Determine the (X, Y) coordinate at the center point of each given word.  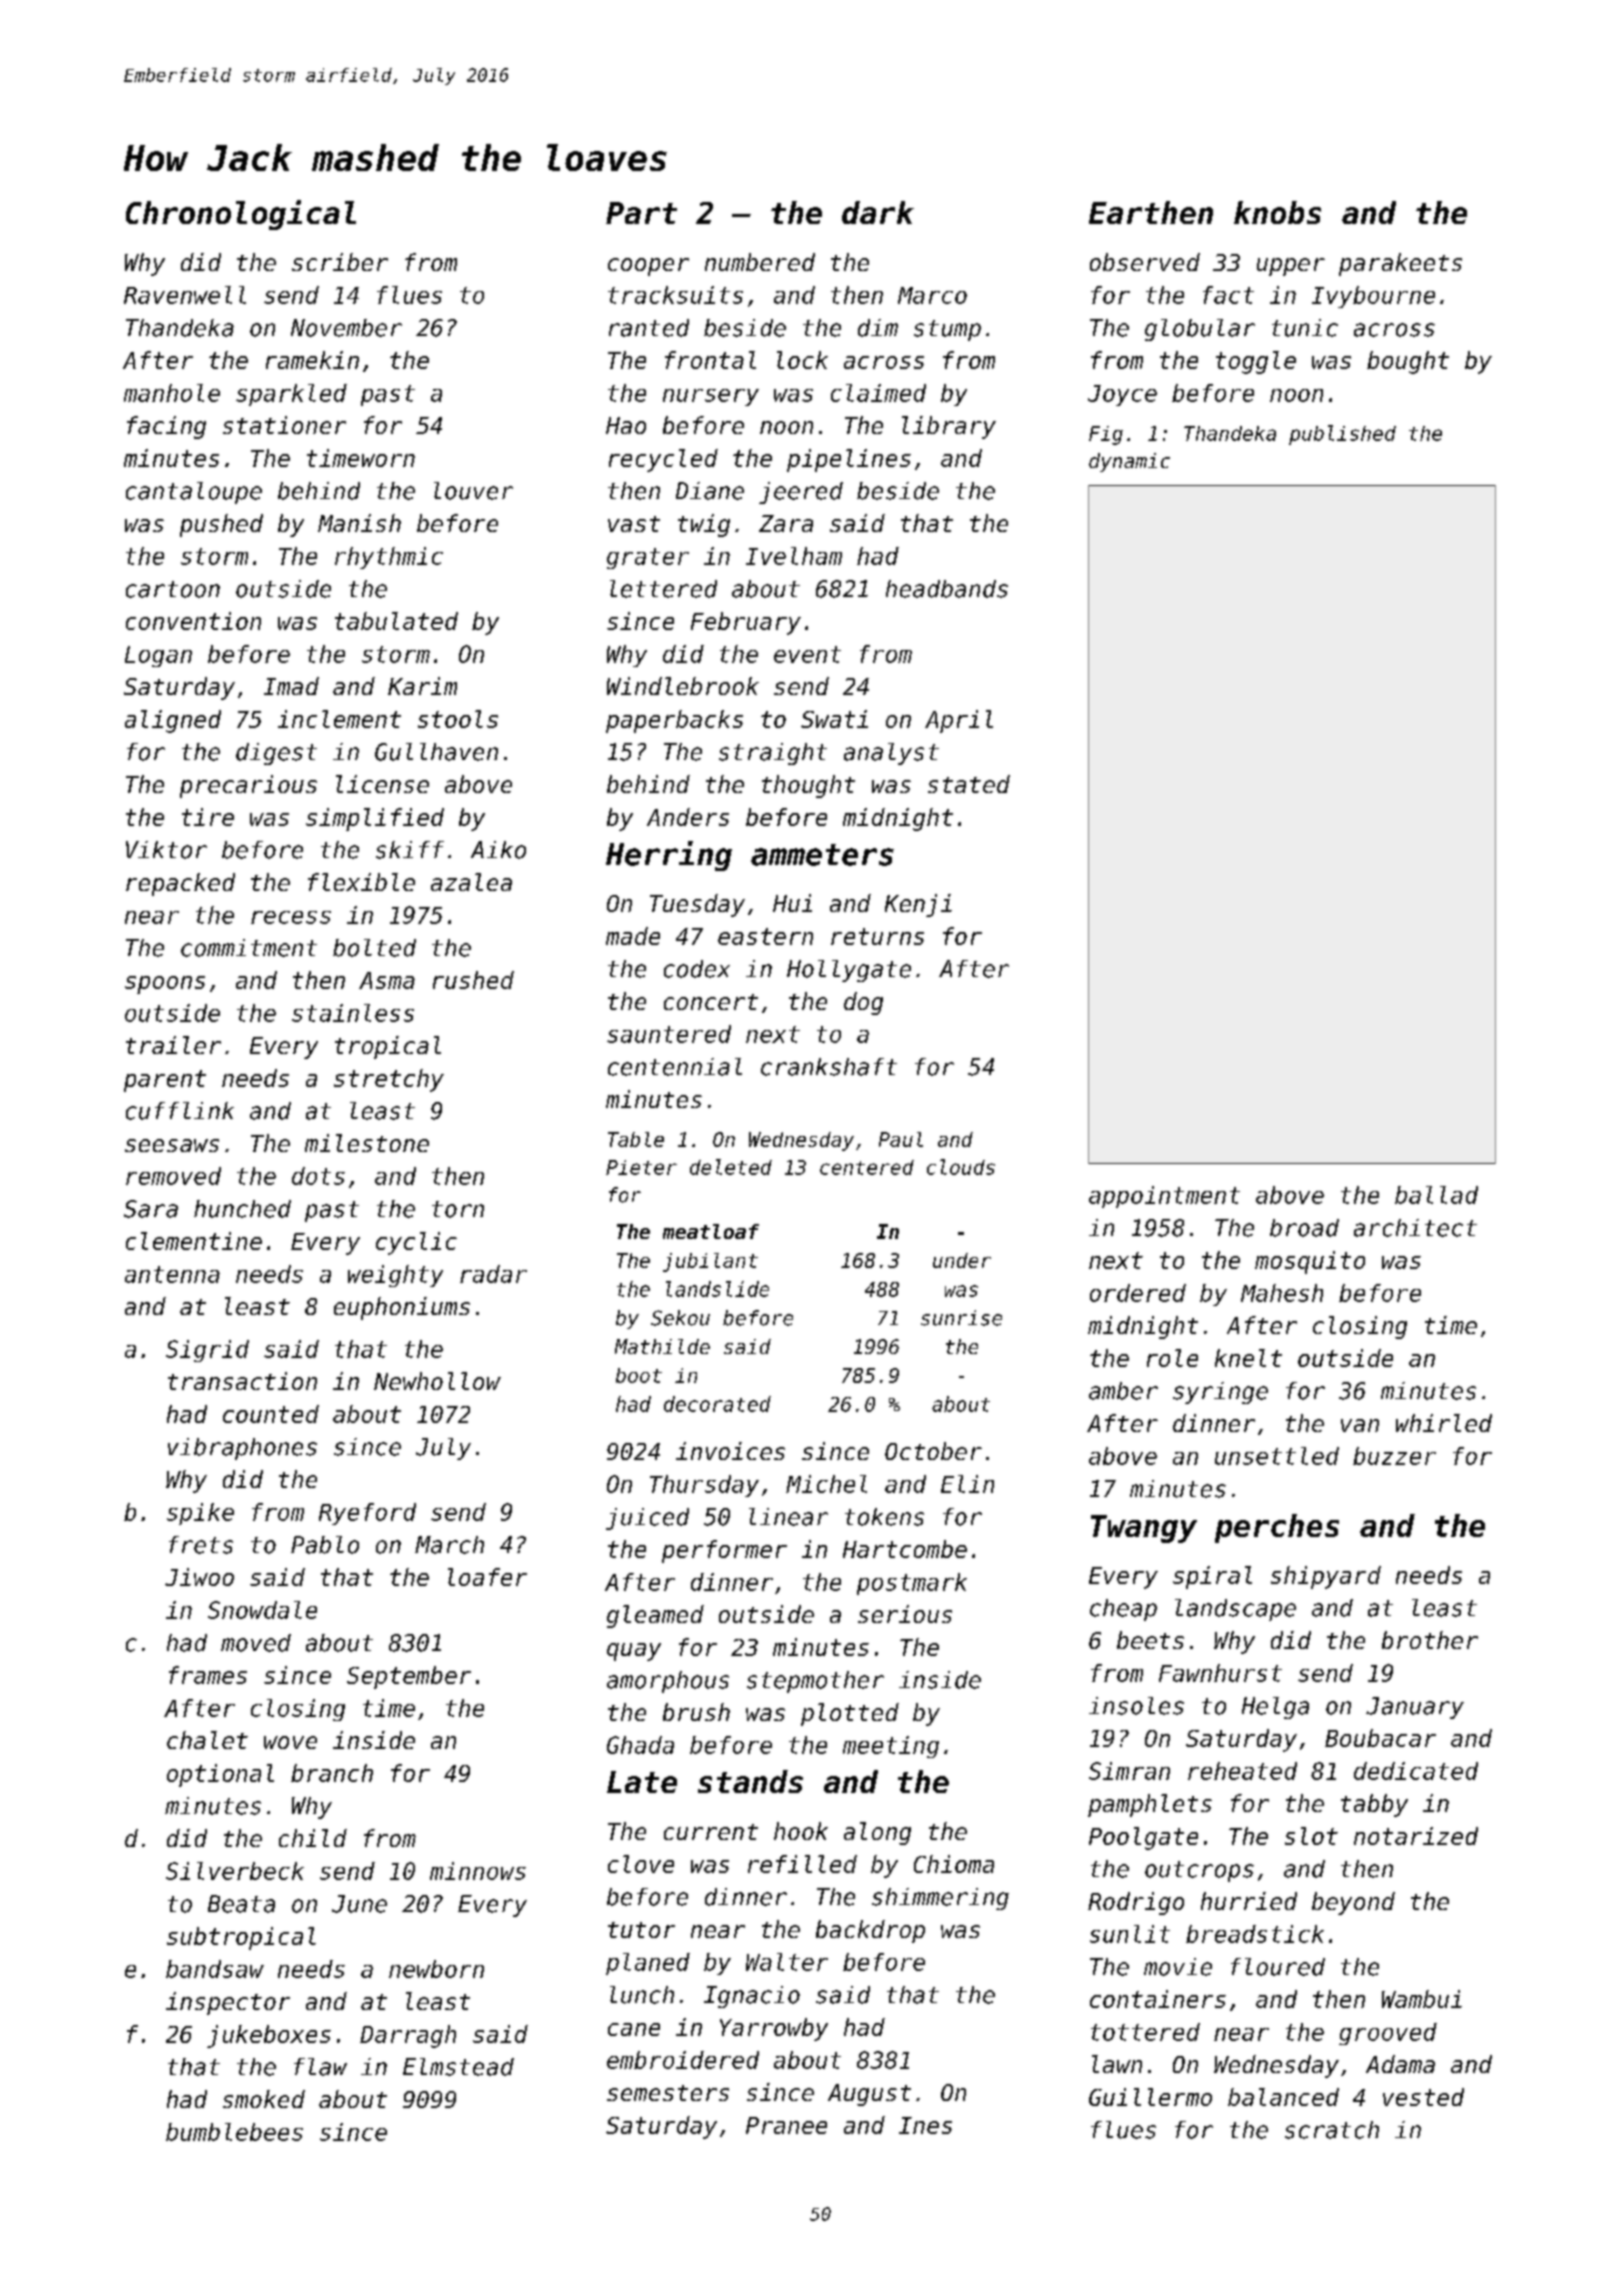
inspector (228, 2003)
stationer (284, 425)
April (959, 721)
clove (641, 1864)
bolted (374, 948)
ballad (1436, 1195)
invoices (730, 1451)
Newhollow (437, 1381)
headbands (947, 589)
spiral (1212, 1577)
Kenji (918, 905)
